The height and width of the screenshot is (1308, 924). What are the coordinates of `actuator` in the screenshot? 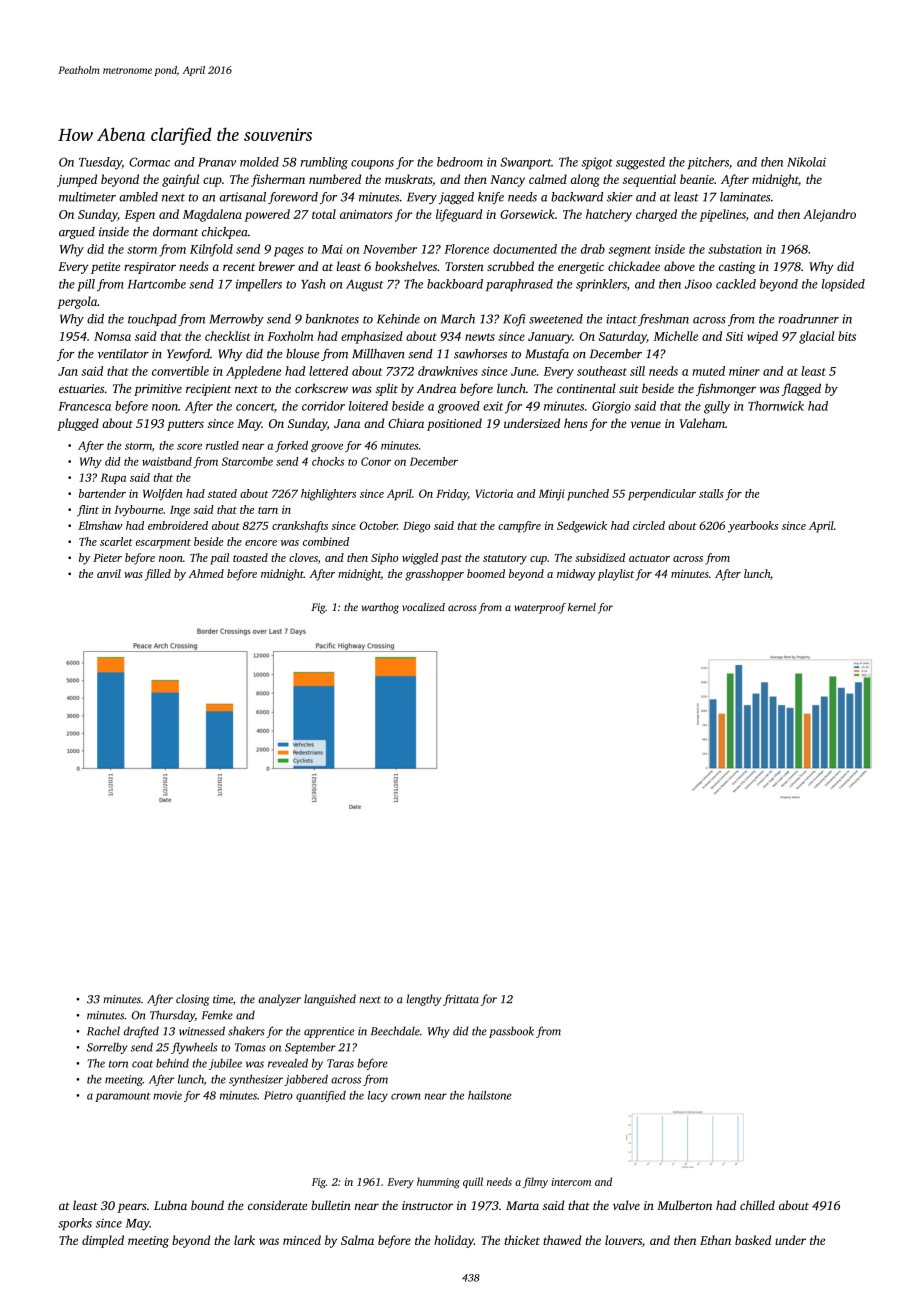 It's located at (649, 558).
